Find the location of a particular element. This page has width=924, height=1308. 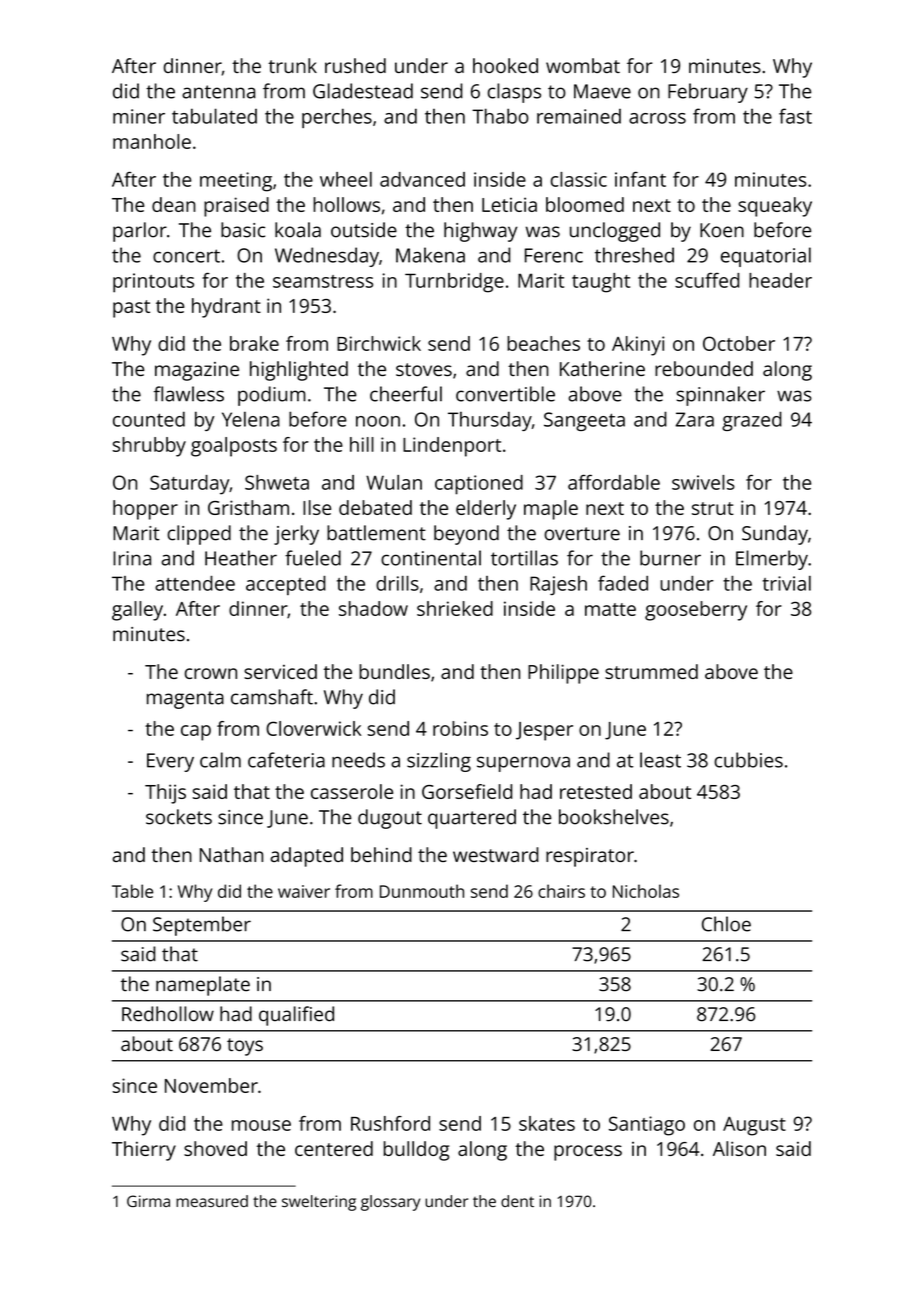

Girma is located at coordinates (148, 1201).
